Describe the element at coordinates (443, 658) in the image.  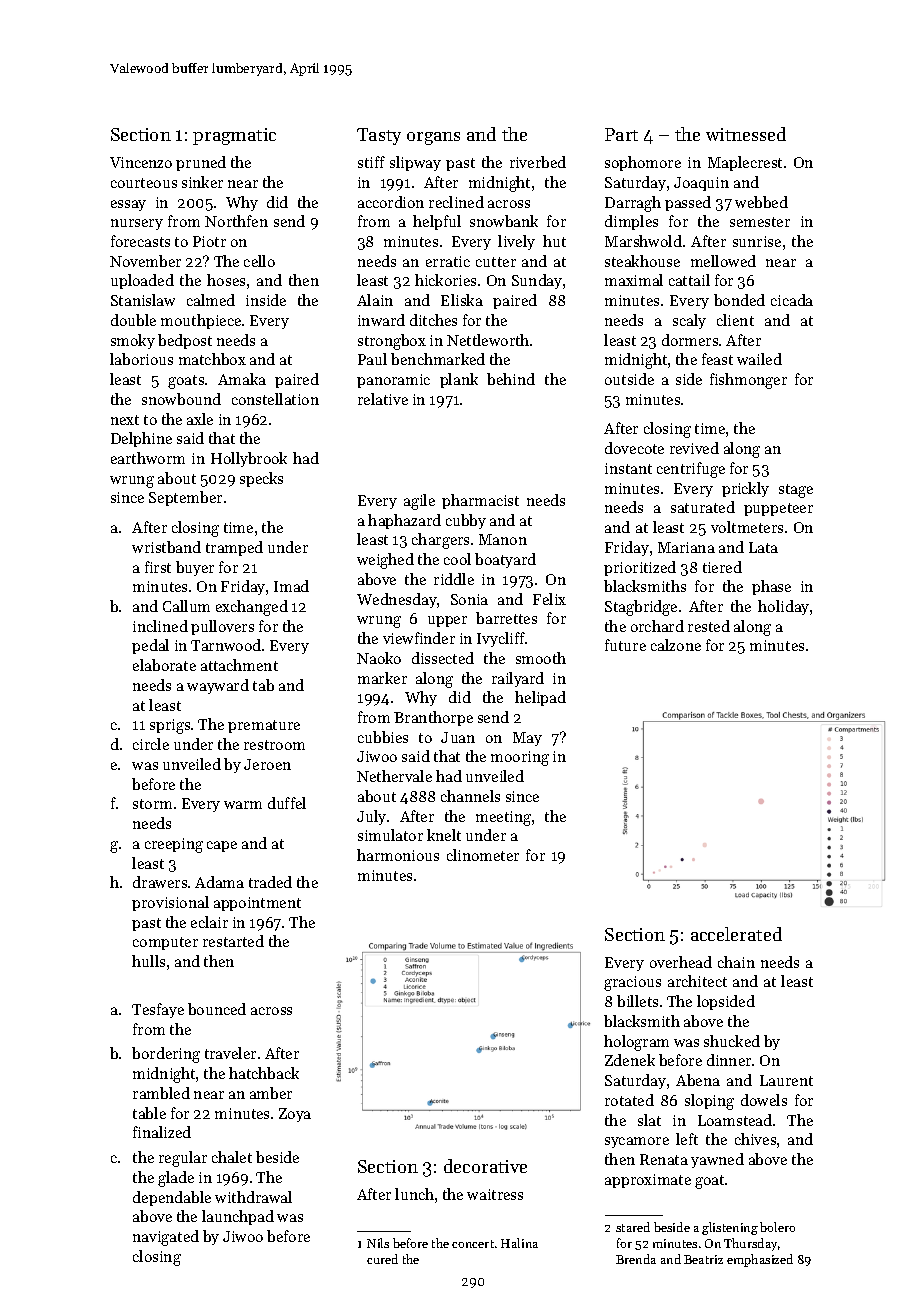
I see `dissected` at that location.
